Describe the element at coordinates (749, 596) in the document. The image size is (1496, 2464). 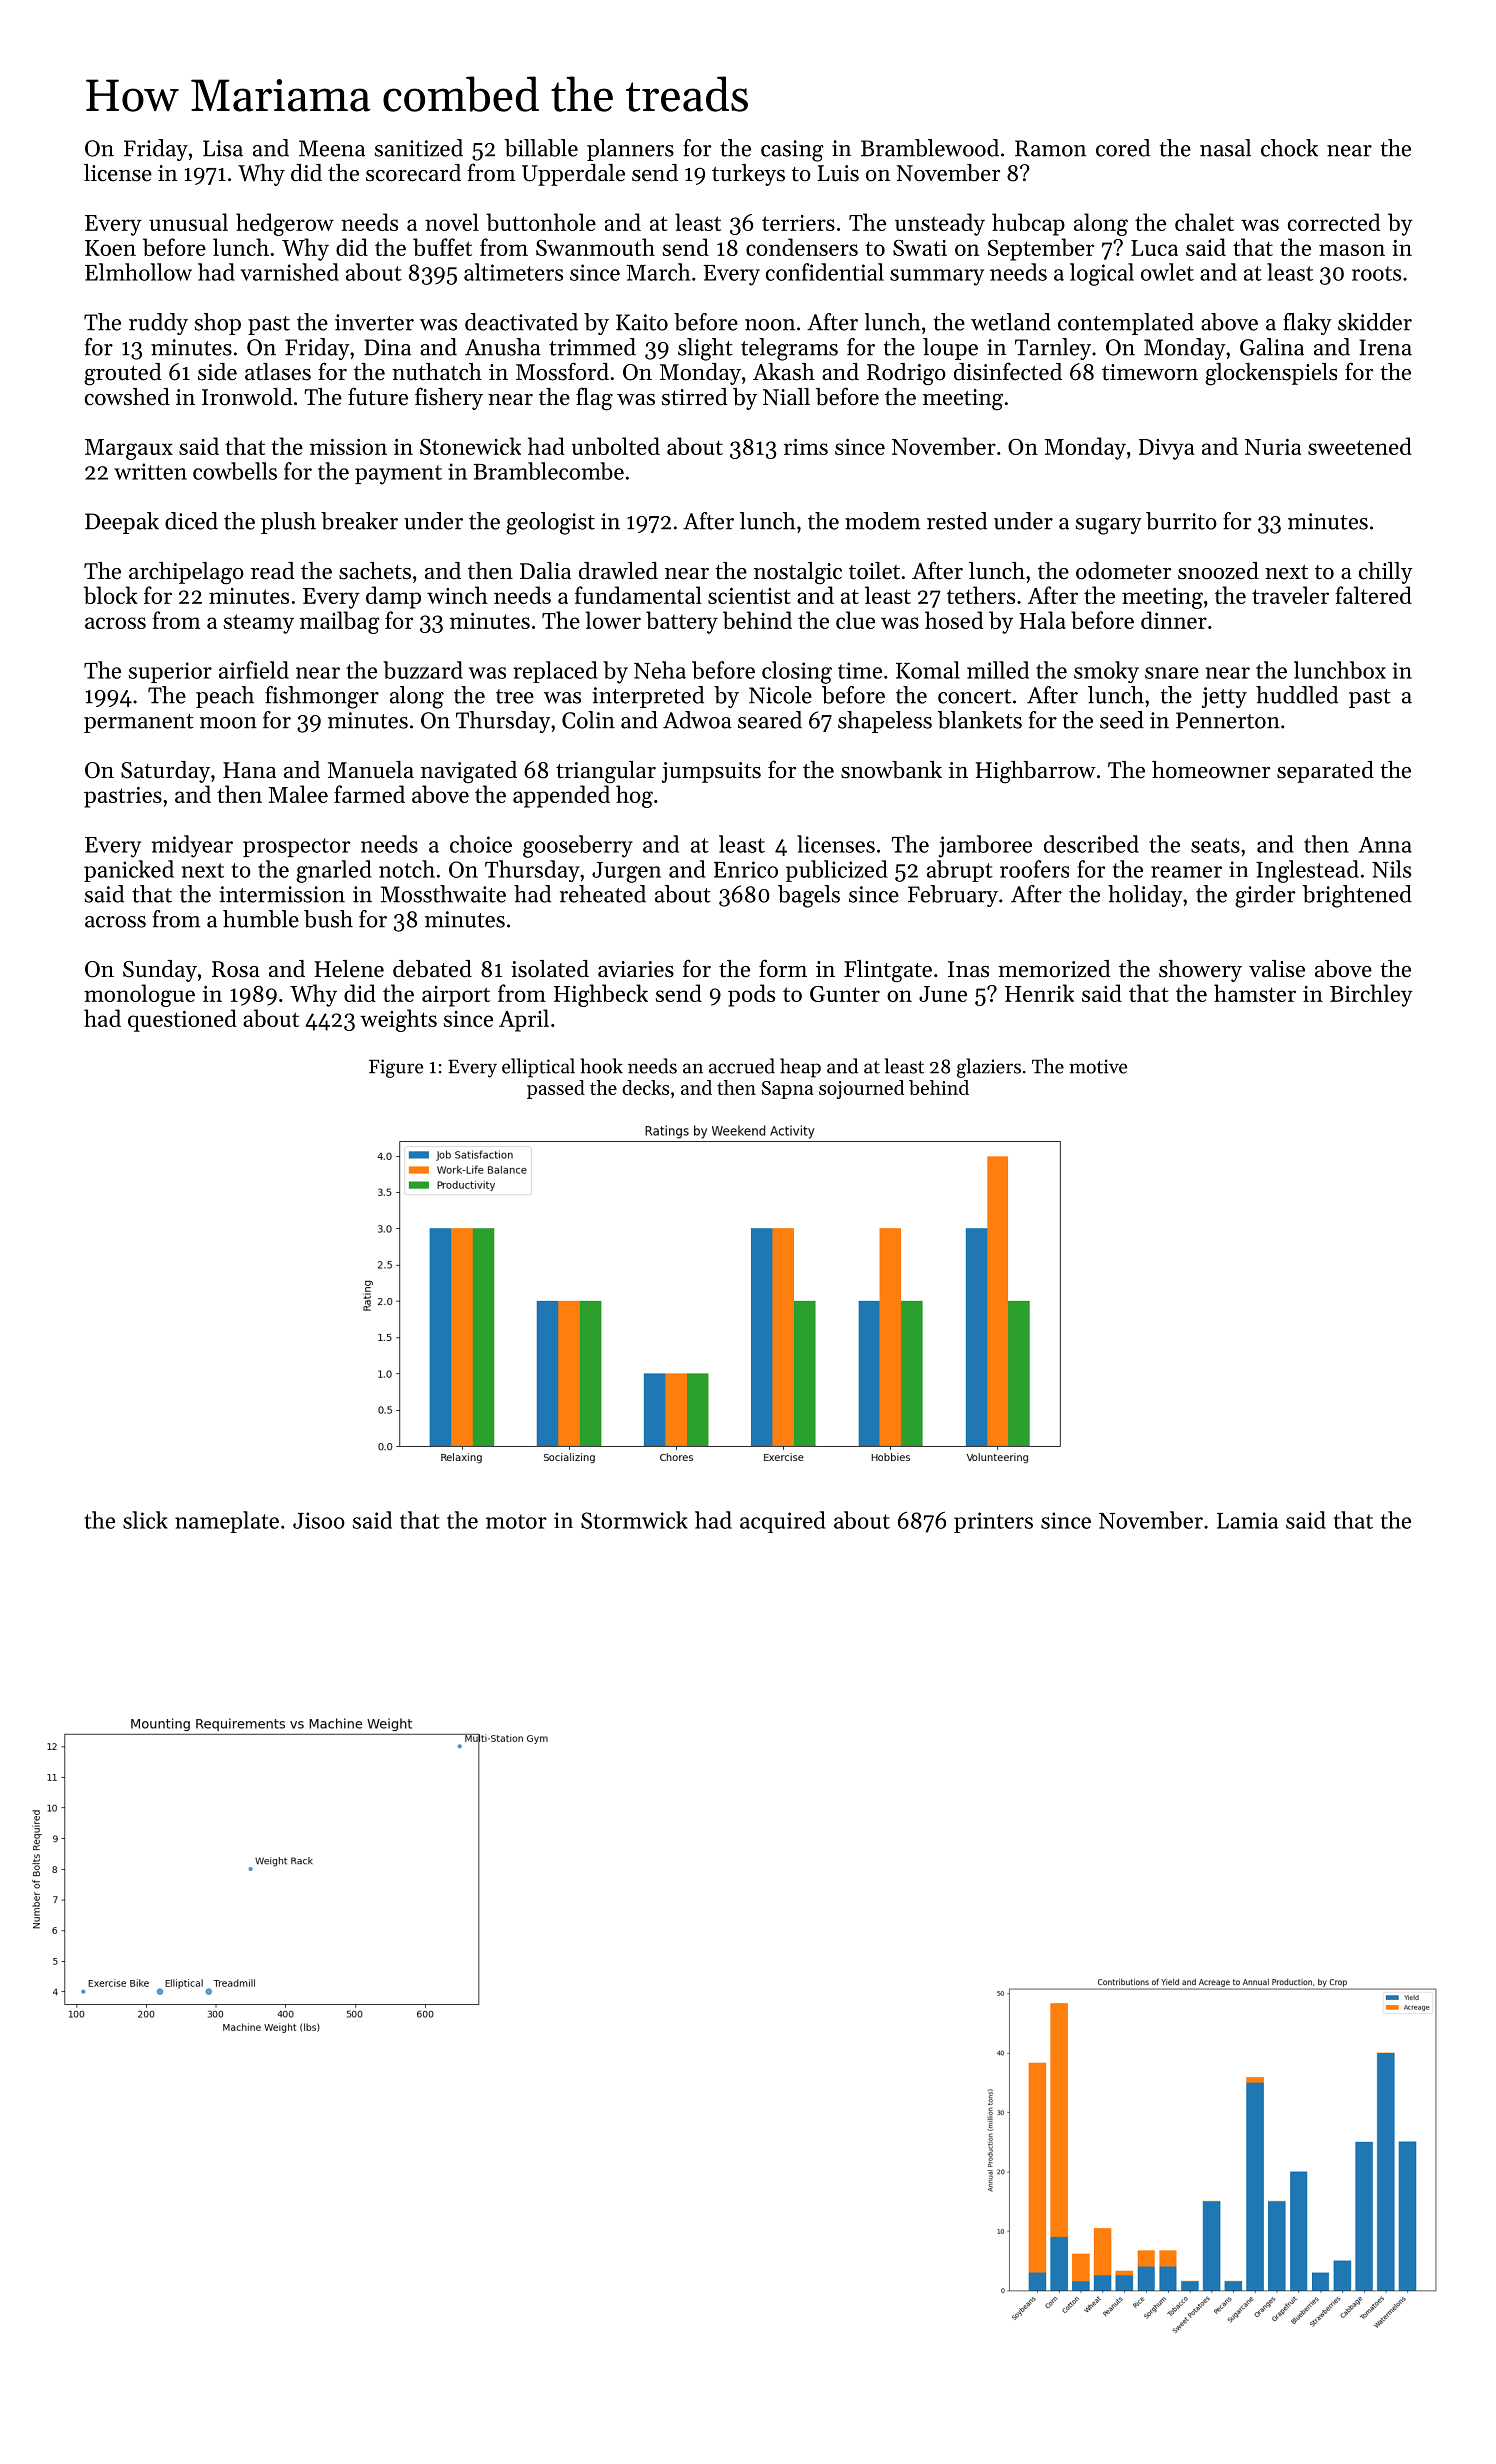
I see `scientist` at that location.
